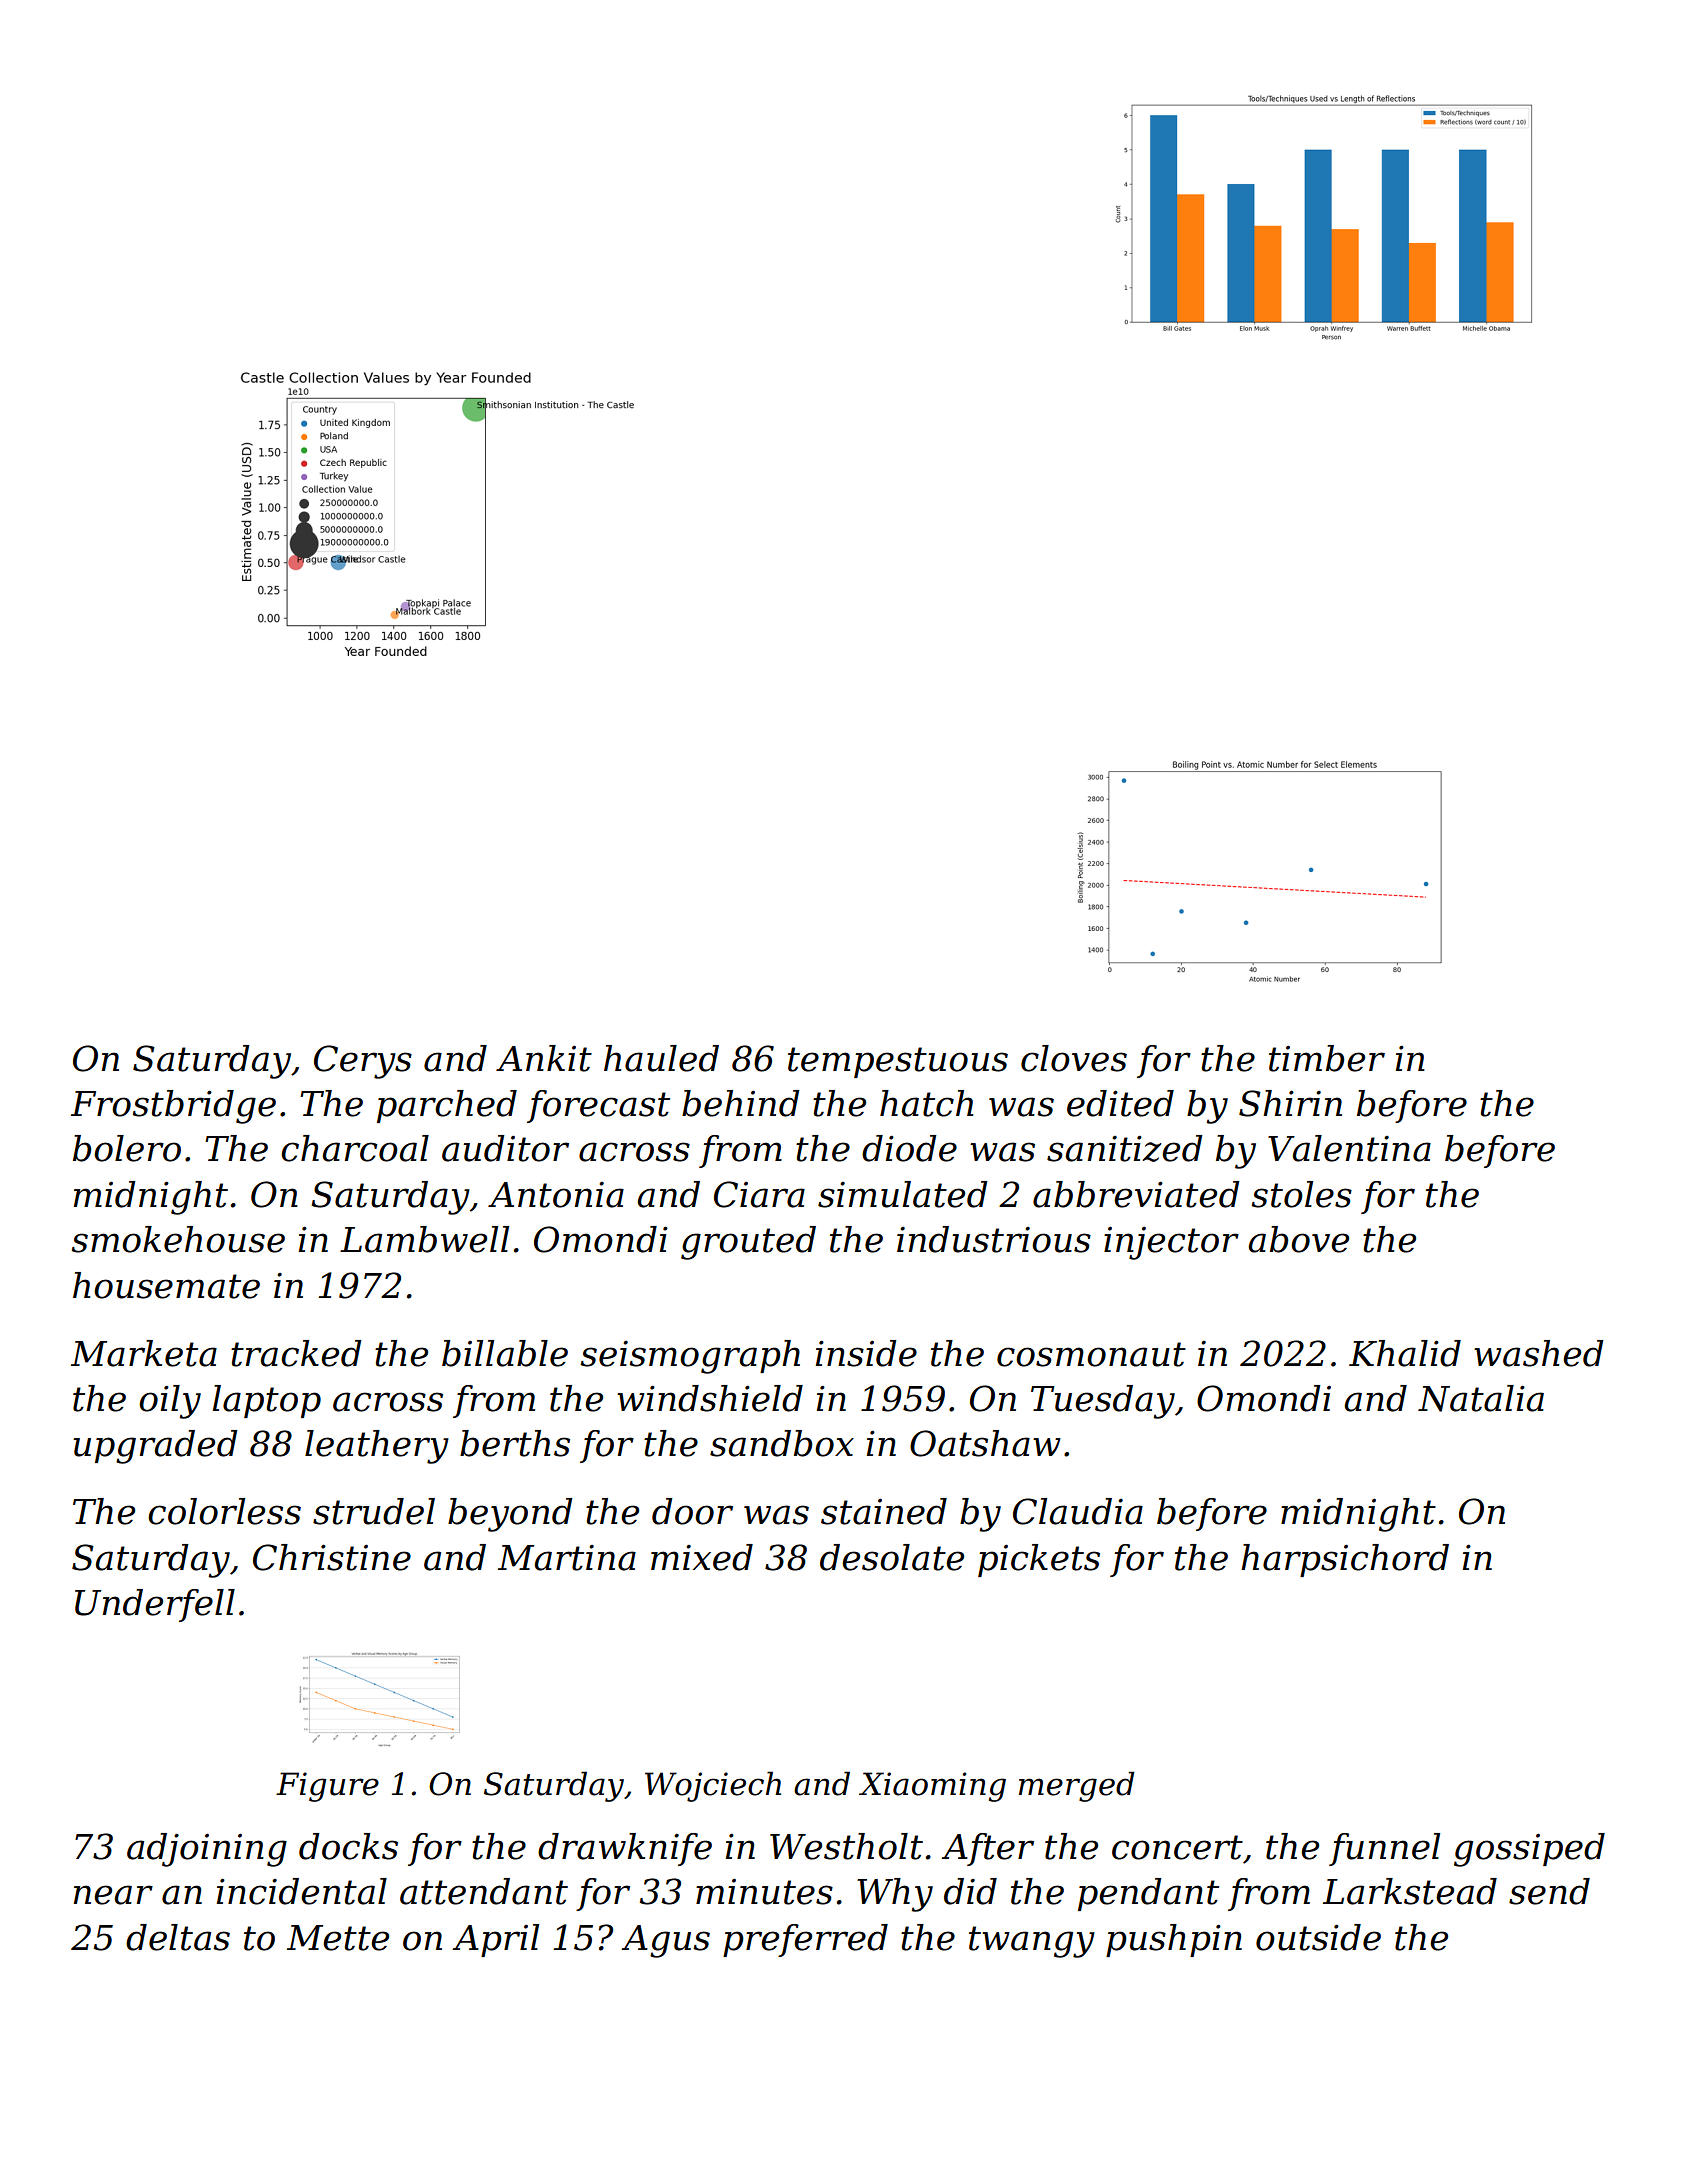  Describe the element at coordinates (1539, 1353) in the image. I see `washed` at that location.
